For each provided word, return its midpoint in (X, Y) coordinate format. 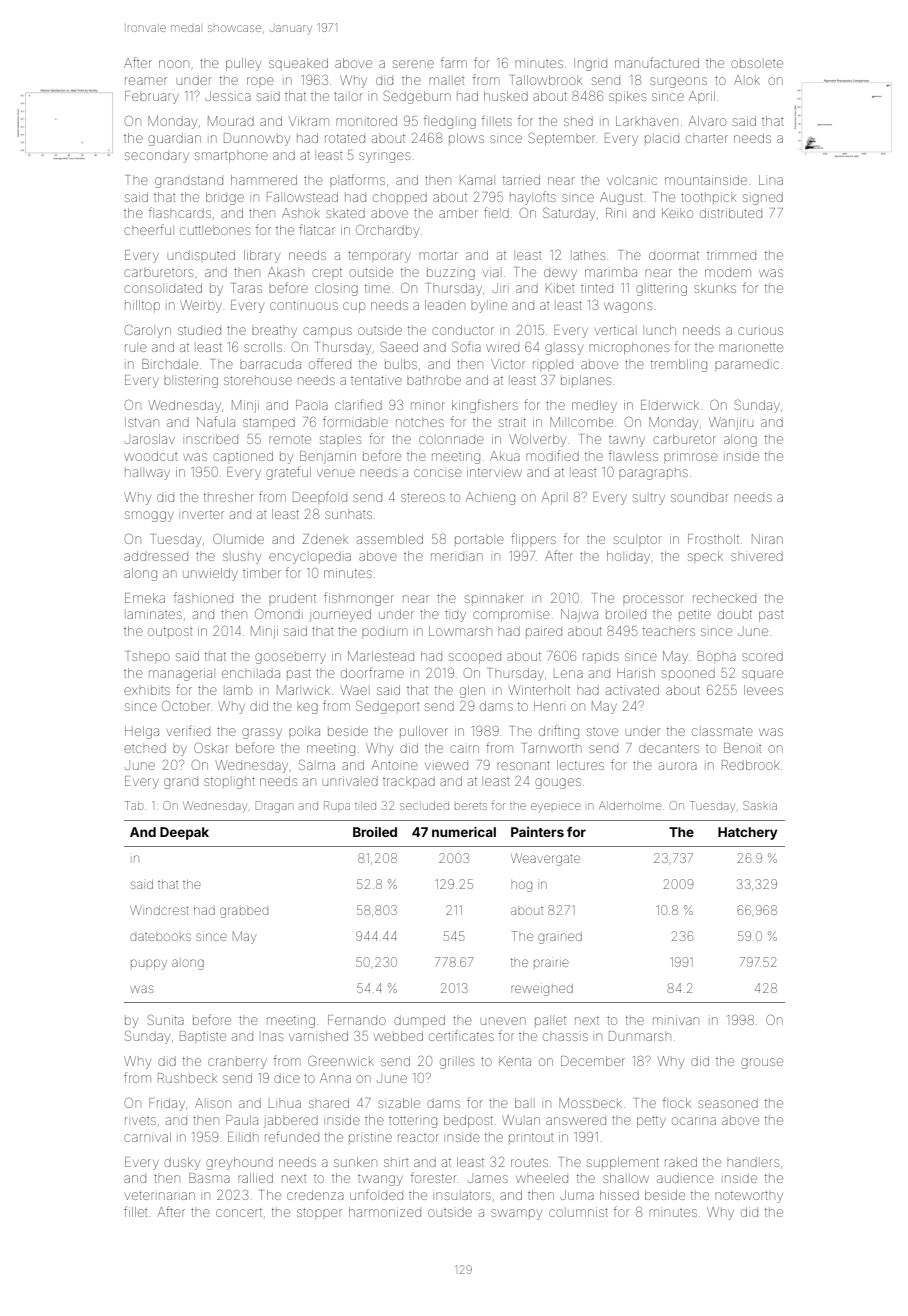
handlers (753, 1162)
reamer (146, 81)
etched (145, 748)
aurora (678, 766)
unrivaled (350, 781)
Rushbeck (187, 1078)
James (488, 1179)
